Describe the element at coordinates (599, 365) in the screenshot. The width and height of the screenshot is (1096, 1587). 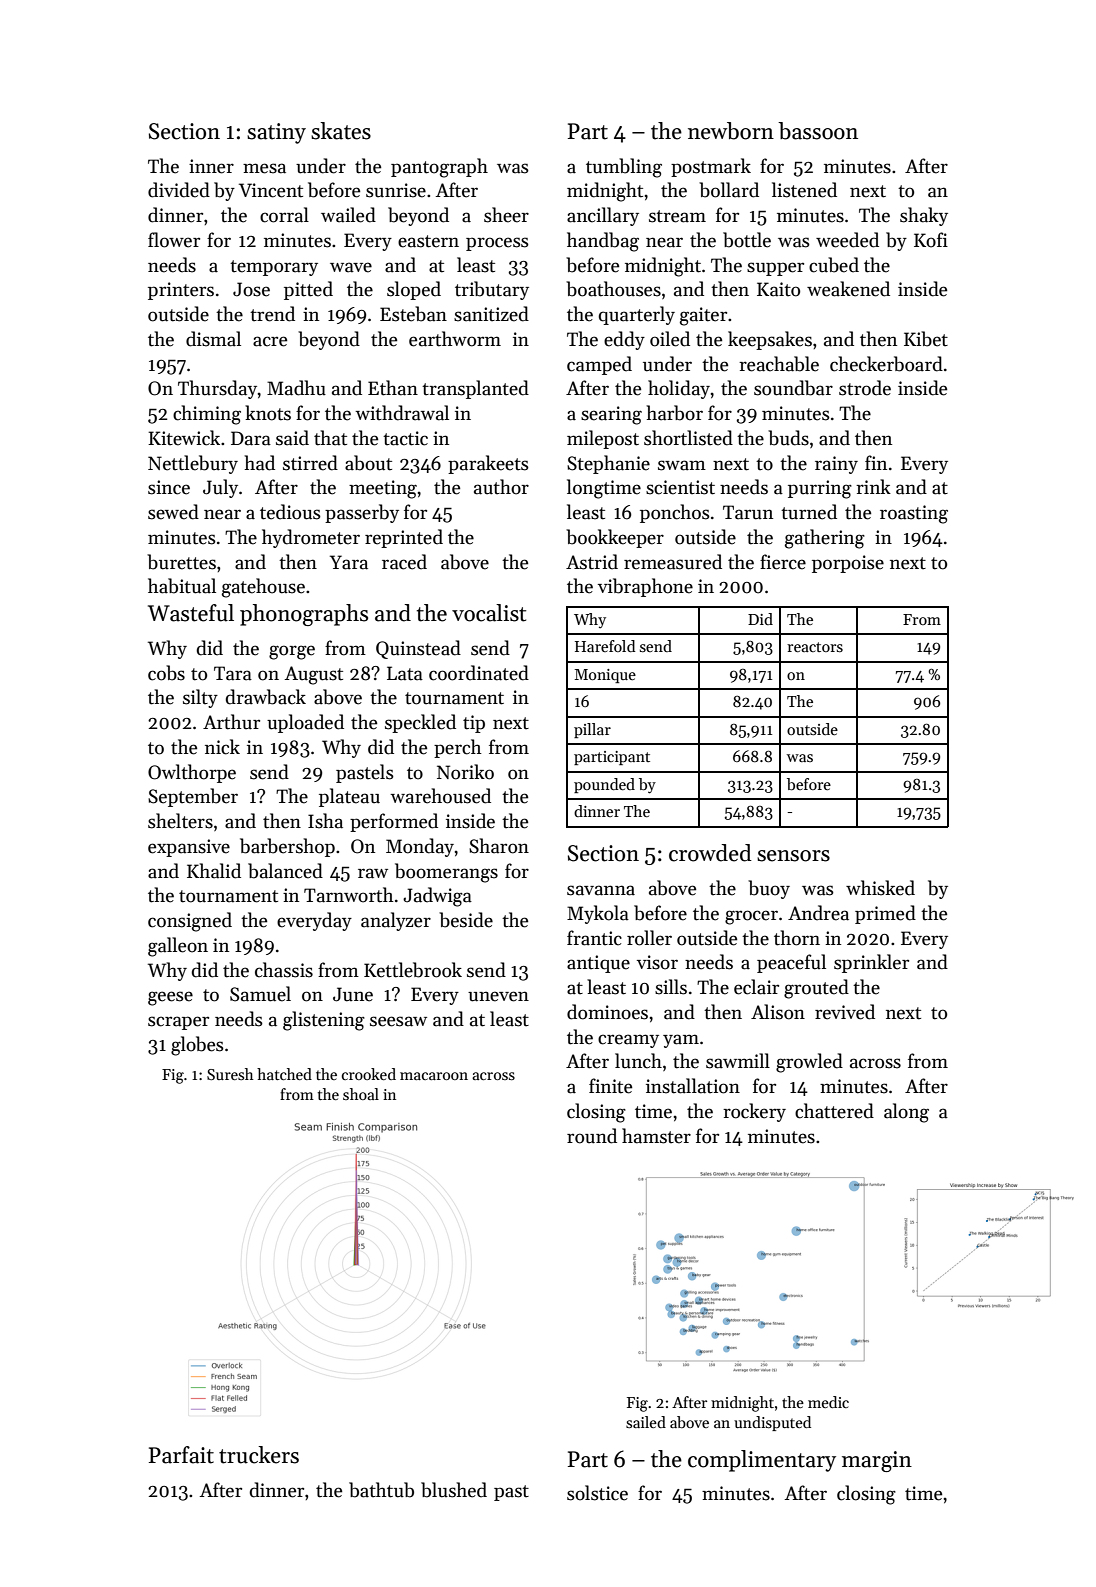
I see `camped` at that location.
